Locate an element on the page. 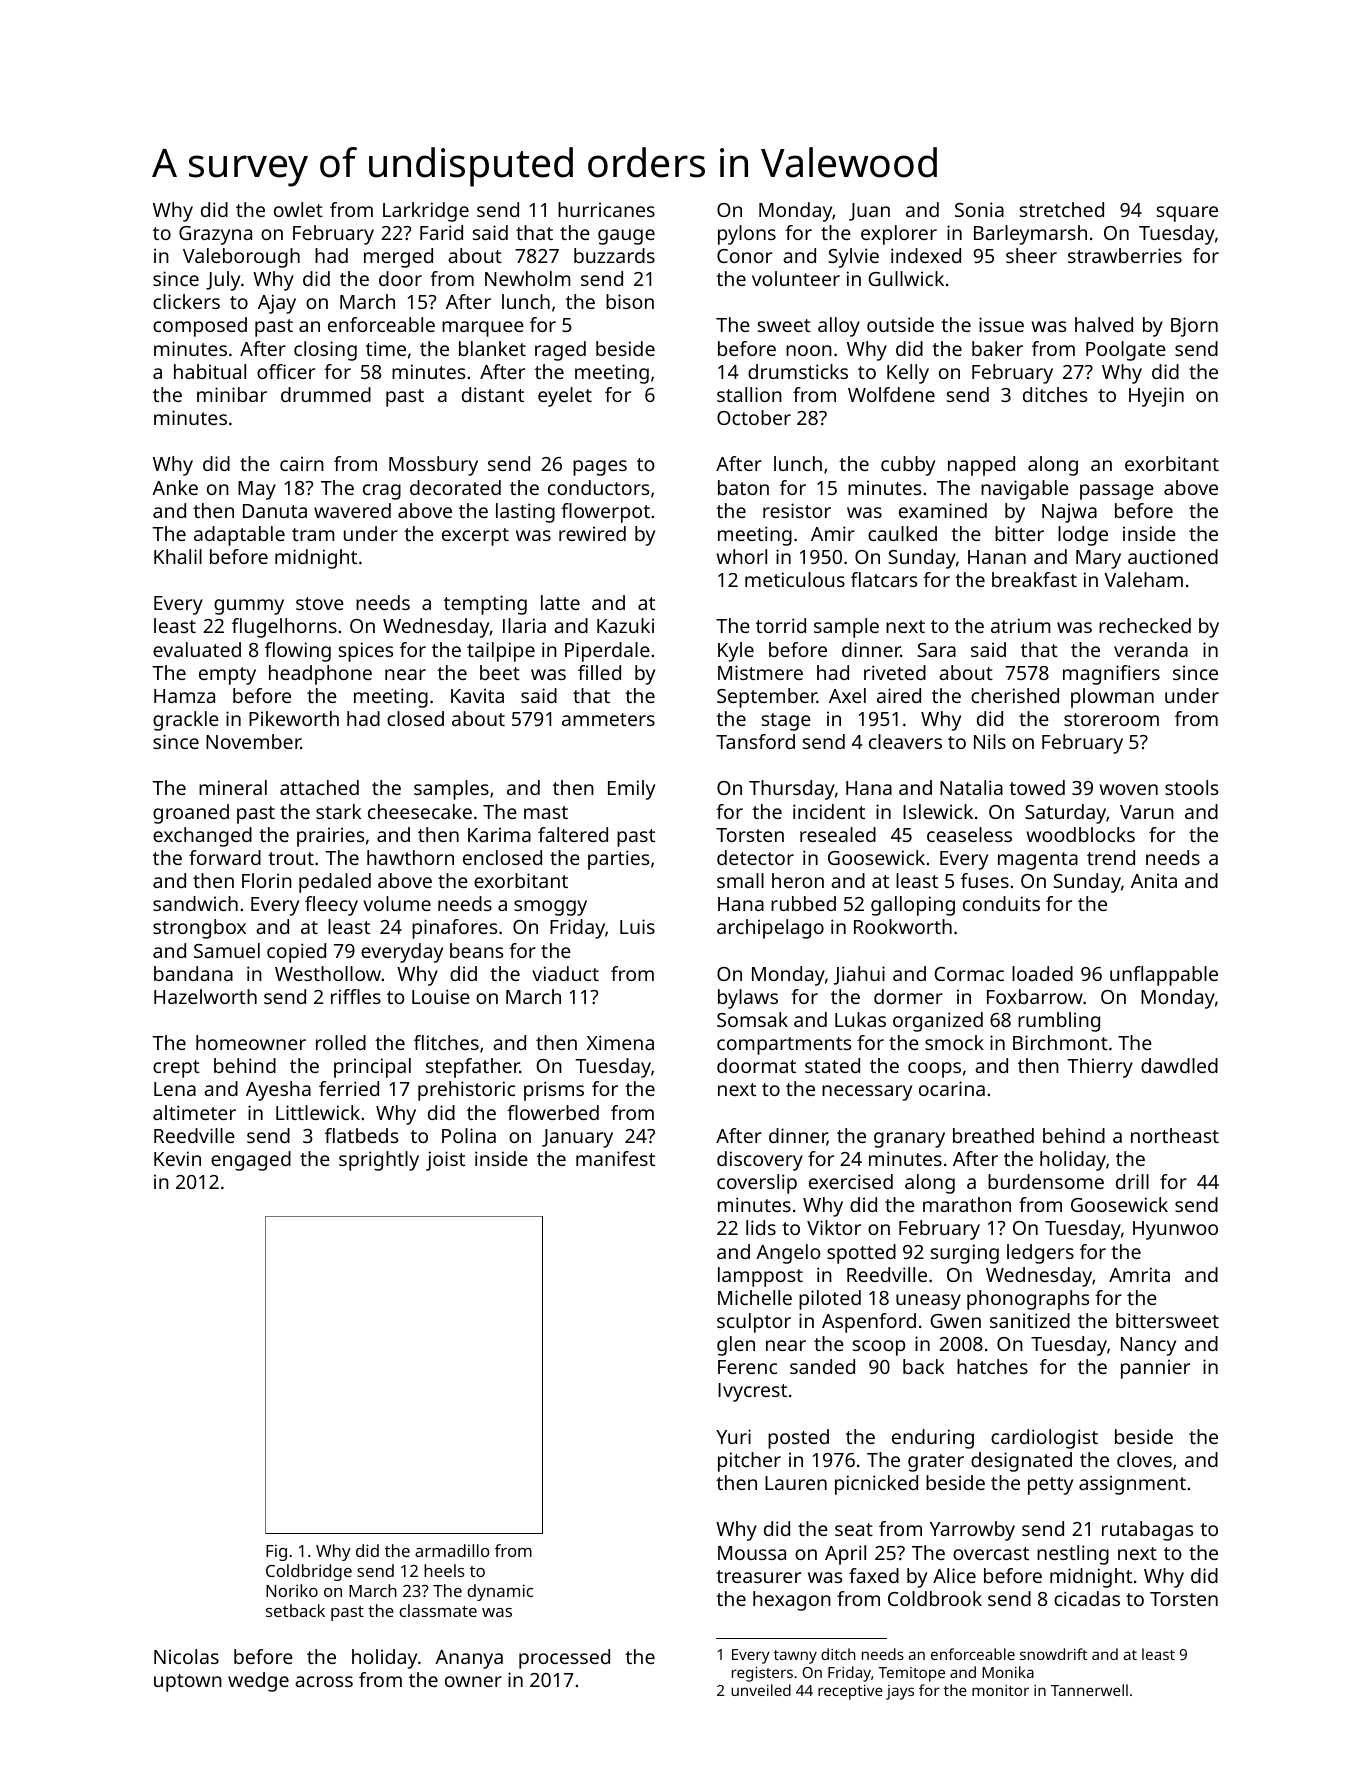  auctioned is located at coordinates (1173, 556).
